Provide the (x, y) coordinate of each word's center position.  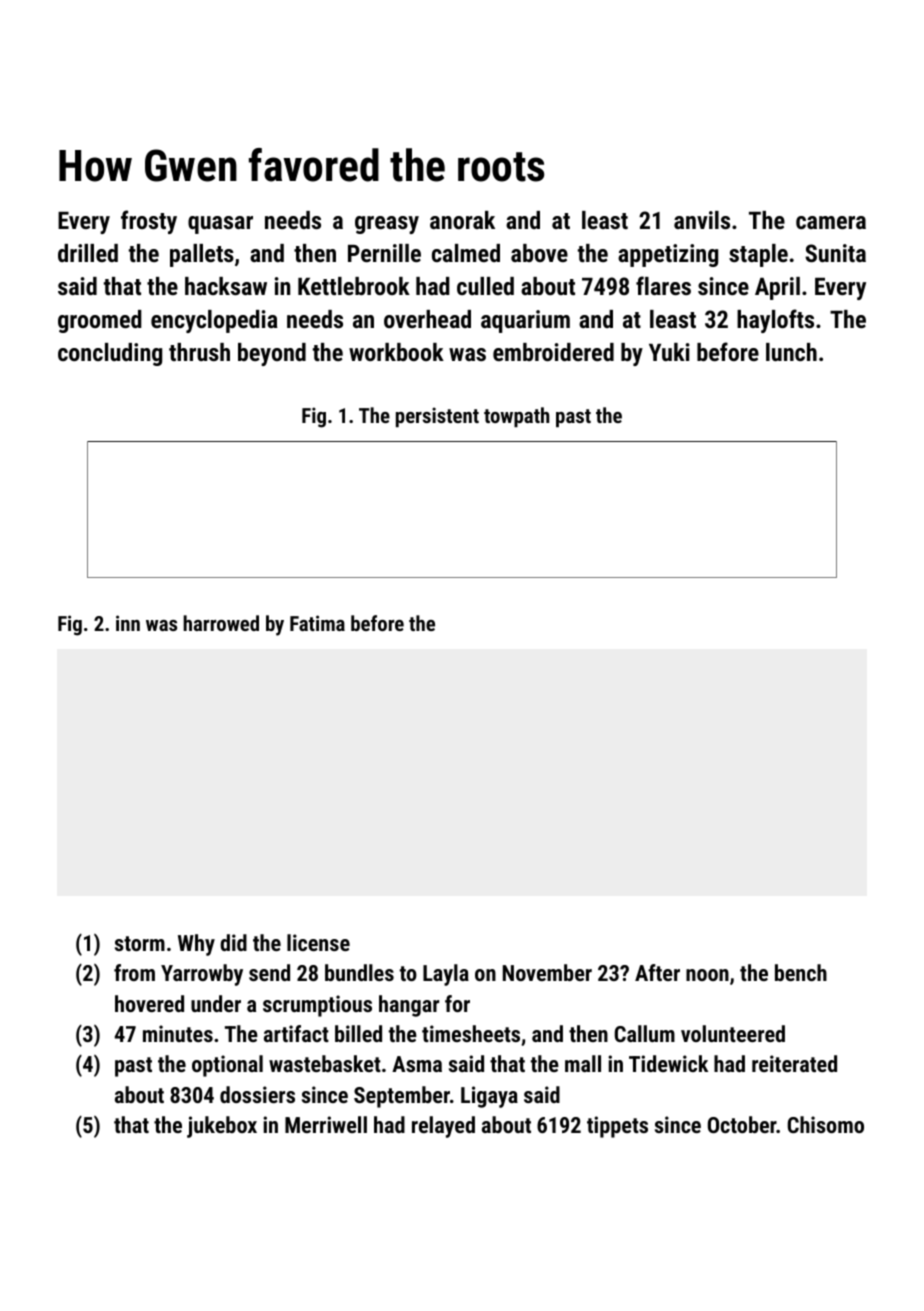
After (657, 972)
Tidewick (668, 1063)
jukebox (222, 1127)
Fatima (317, 623)
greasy (387, 225)
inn (128, 623)
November (547, 972)
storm (140, 943)
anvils (702, 220)
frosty (149, 222)
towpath (516, 417)
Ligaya (489, 1097)
